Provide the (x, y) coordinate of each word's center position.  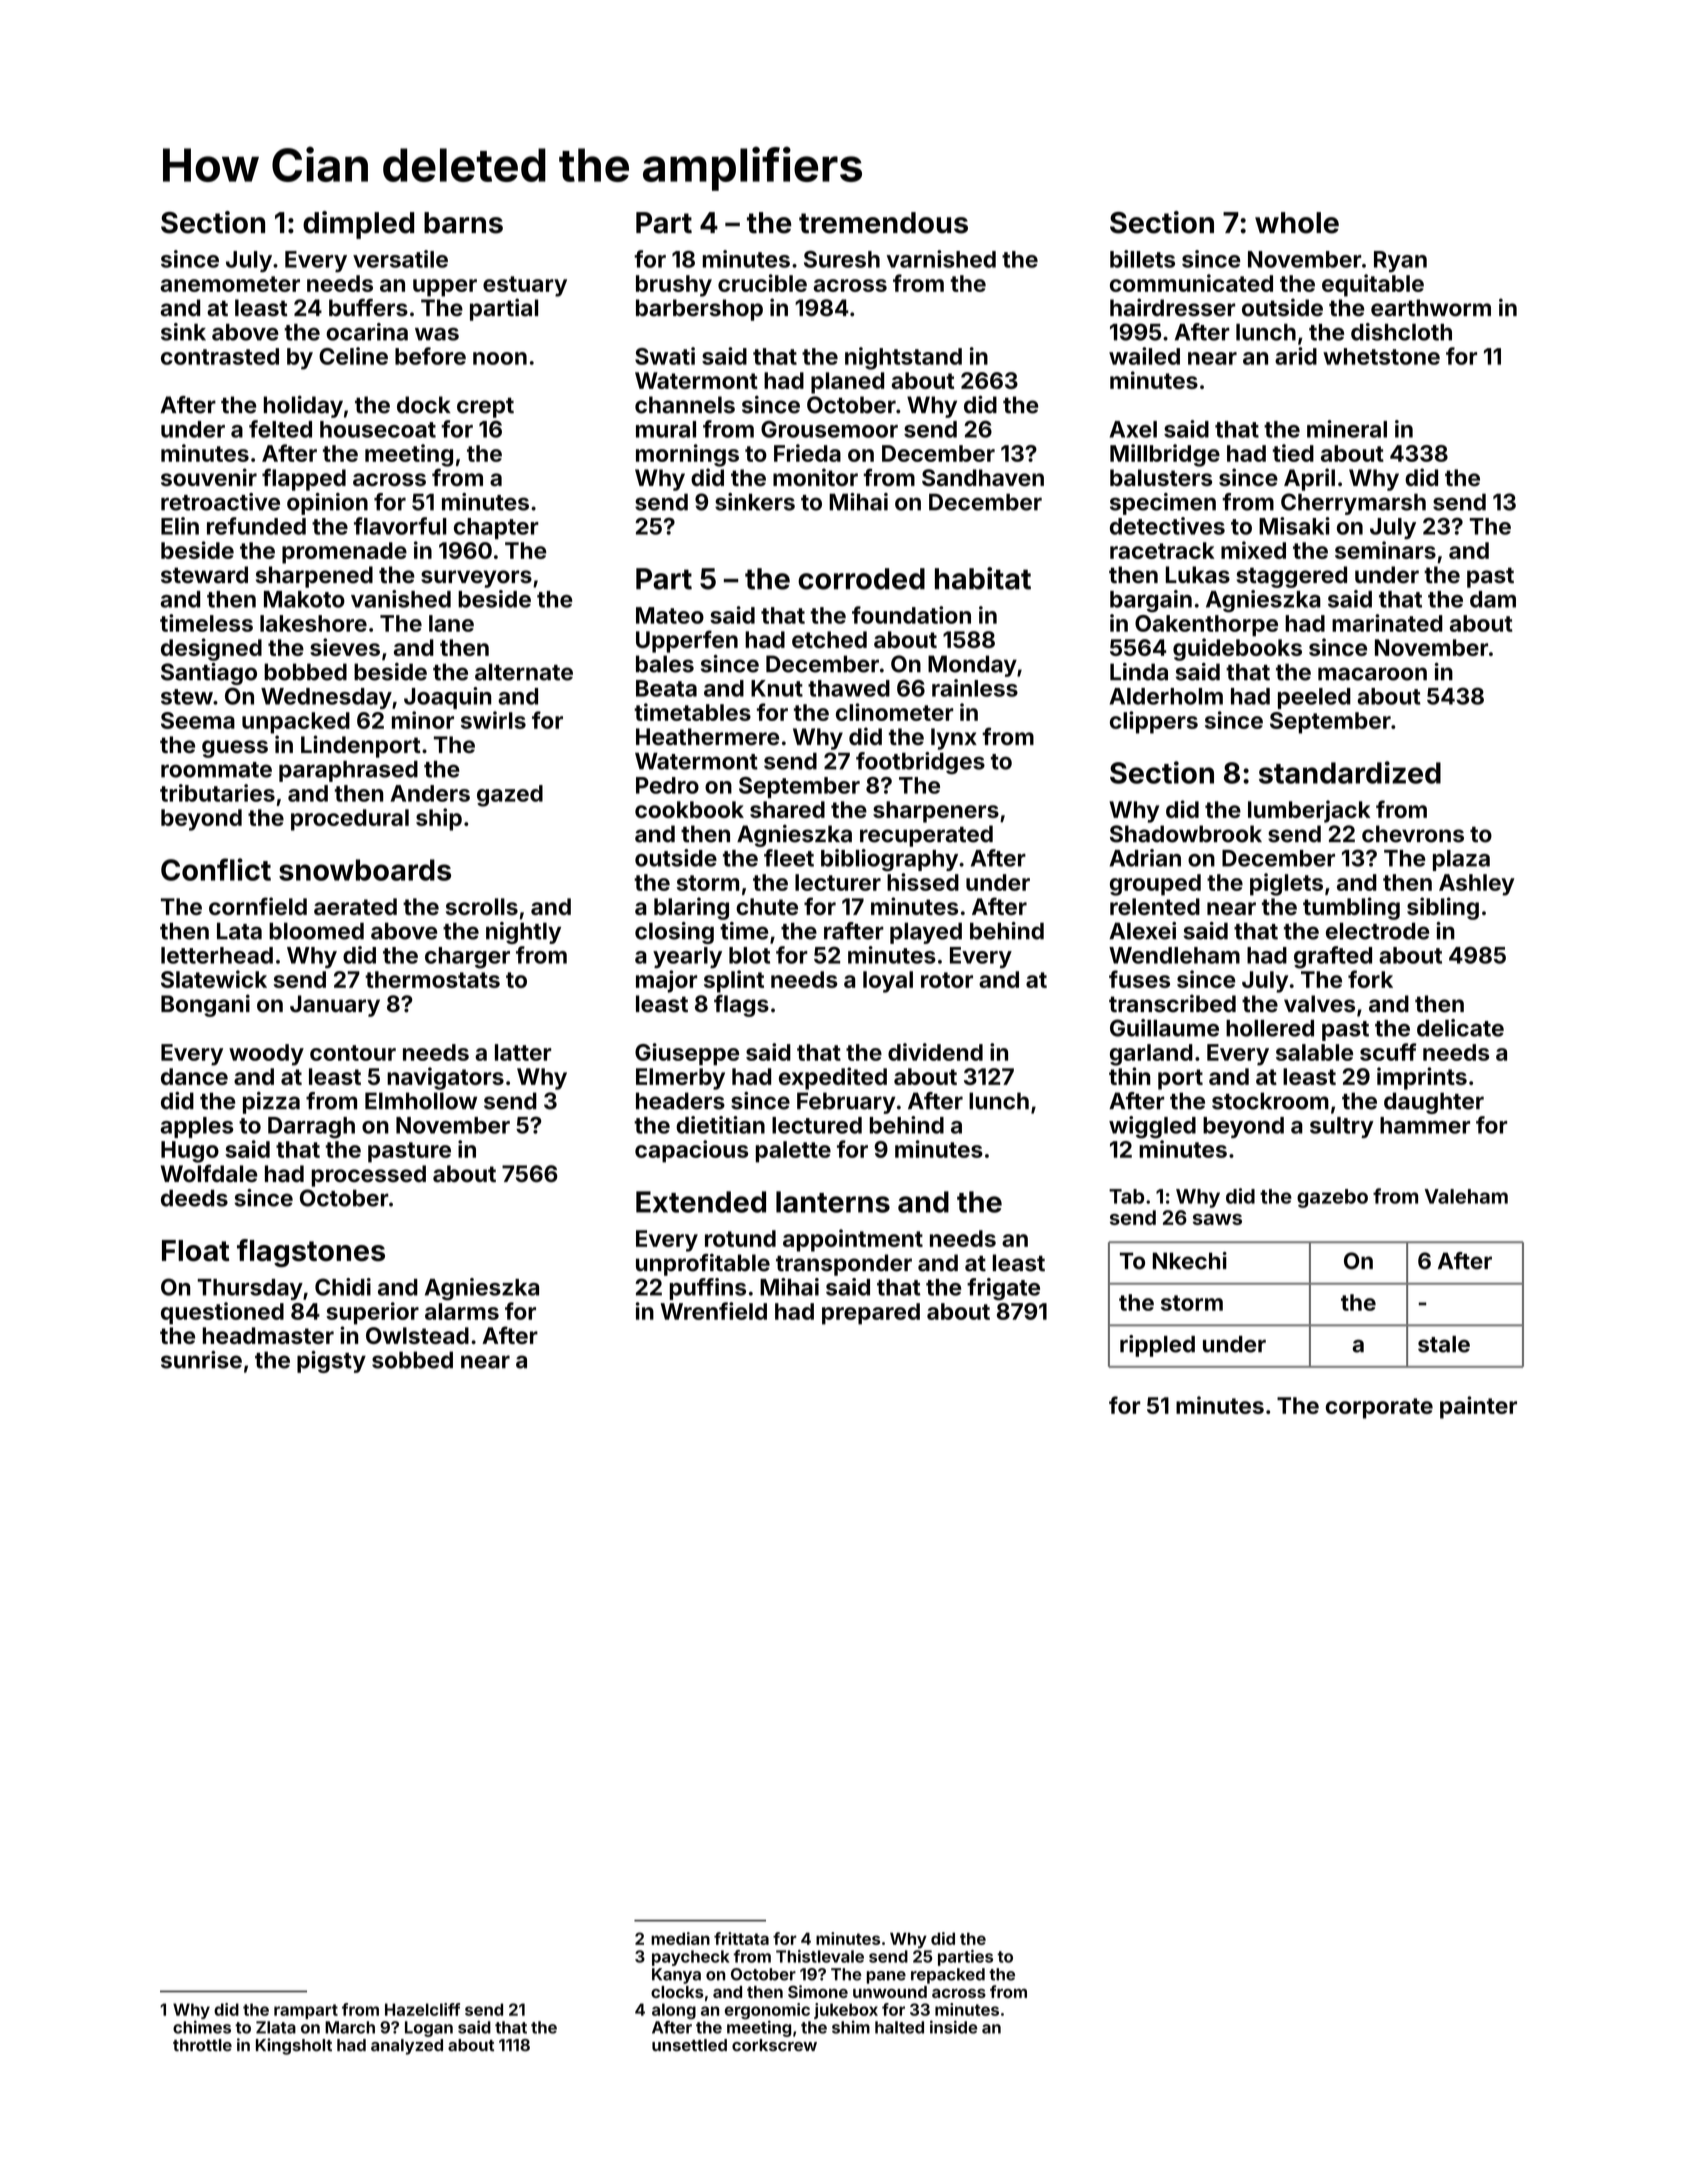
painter (1478, 1407)
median (680, 1938)
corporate (1379, 1408)
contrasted (220, 356)
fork (1370, 979)
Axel (1133, 429)
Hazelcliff (422, 2009)
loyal (888, 982)
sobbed (412, 1360)
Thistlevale (820, 1956)
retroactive (220, 502)
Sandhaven (983, 478)
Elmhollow (421, 1101)
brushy (674, 286)
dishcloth (1401, 332)
